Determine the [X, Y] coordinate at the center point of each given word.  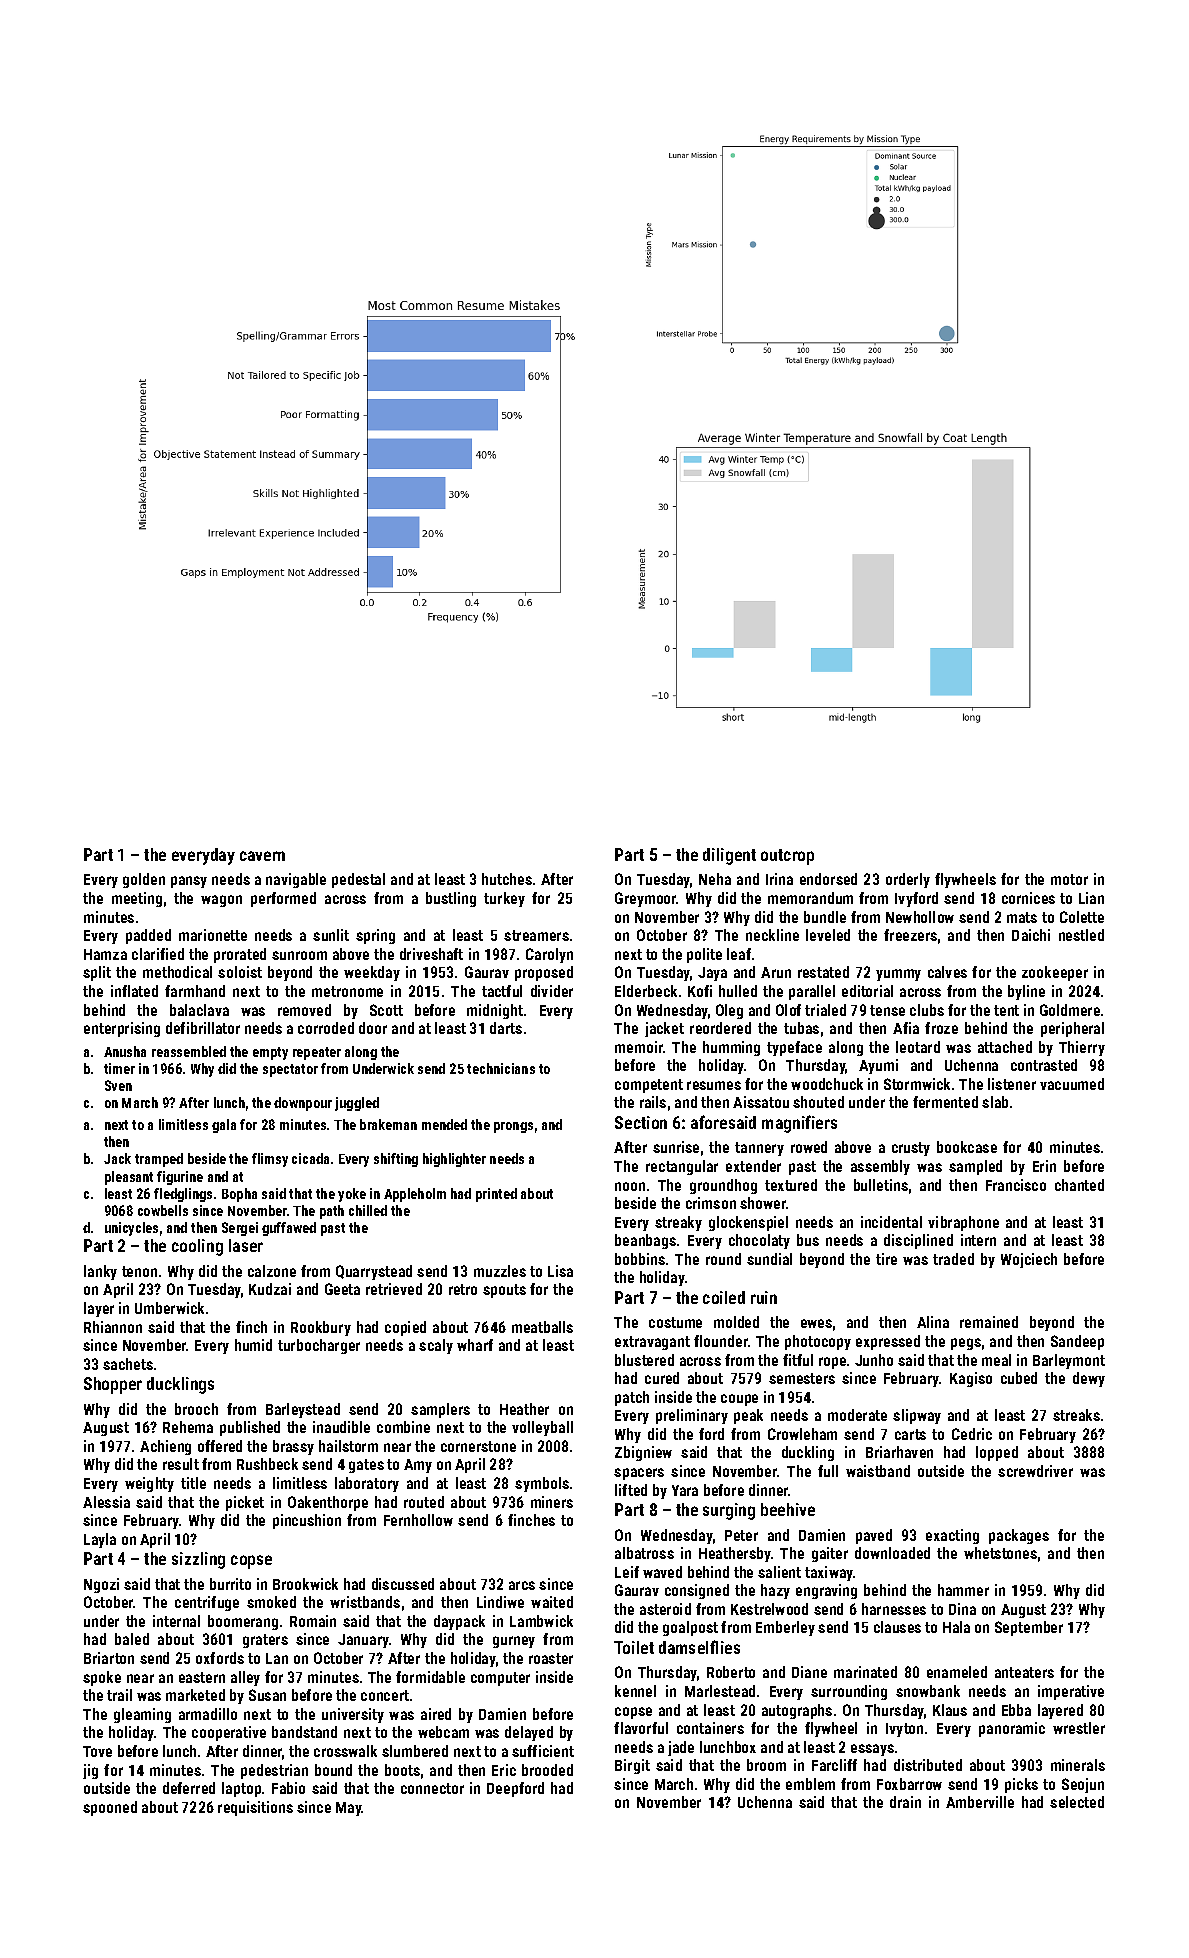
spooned [110, 1808]
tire [886, 1259]
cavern [262, 856]
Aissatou [761, 1102]
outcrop [787, 857]
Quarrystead [374, 1272]
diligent [729, 856]
